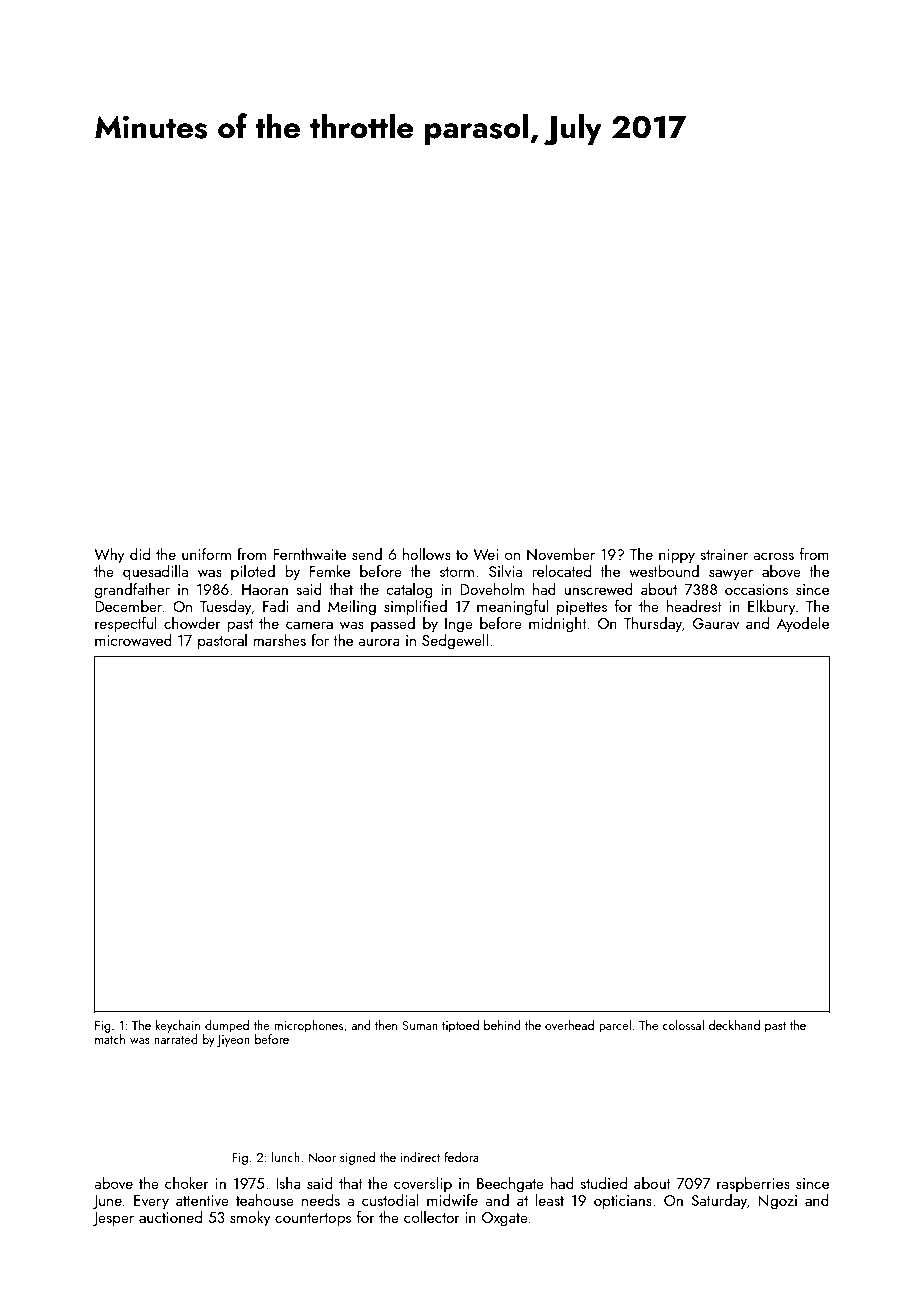  I want to click on headrest, so click(694, 606).
